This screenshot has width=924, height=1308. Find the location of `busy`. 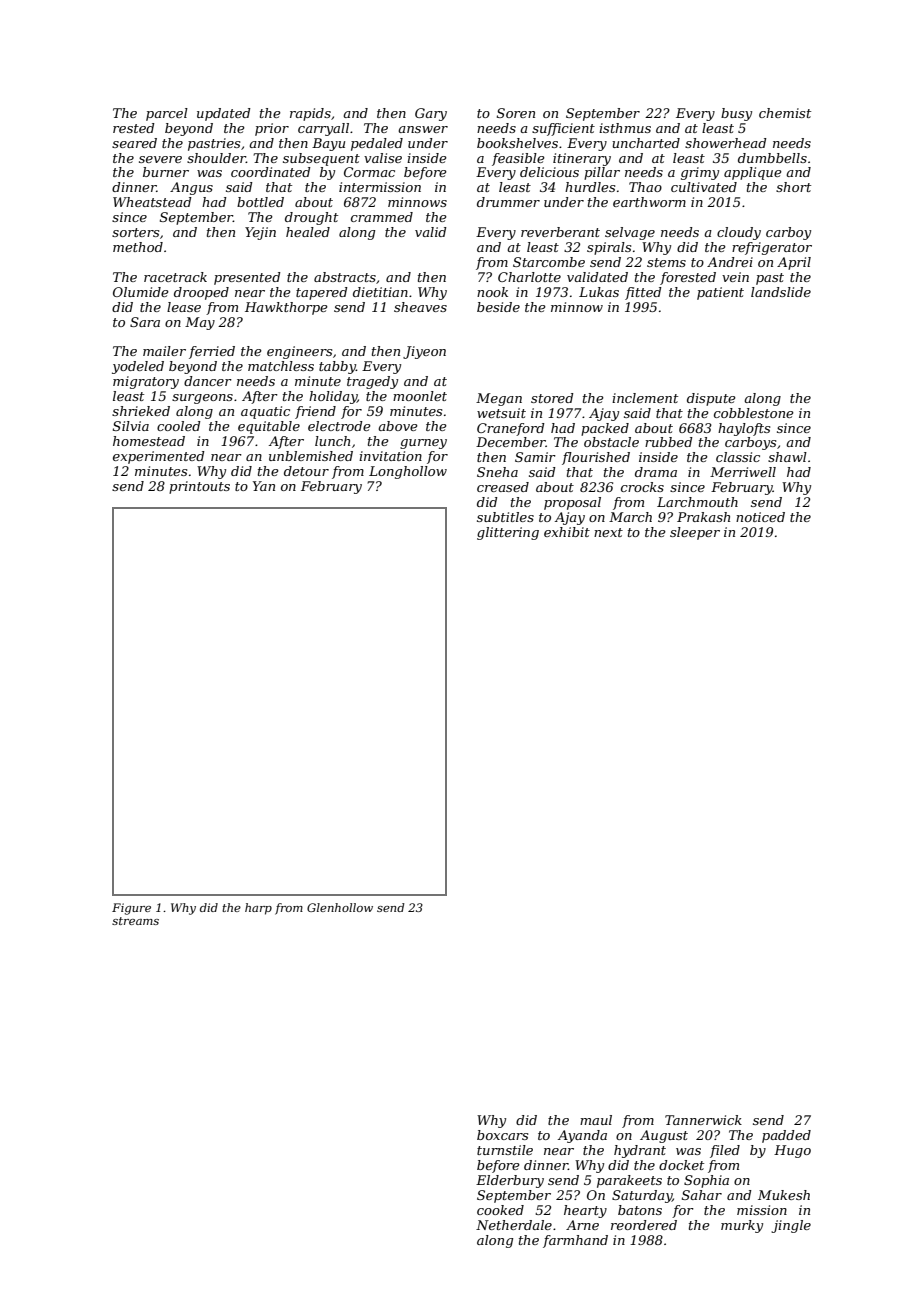

busy is located at coordinates (736, 114).
